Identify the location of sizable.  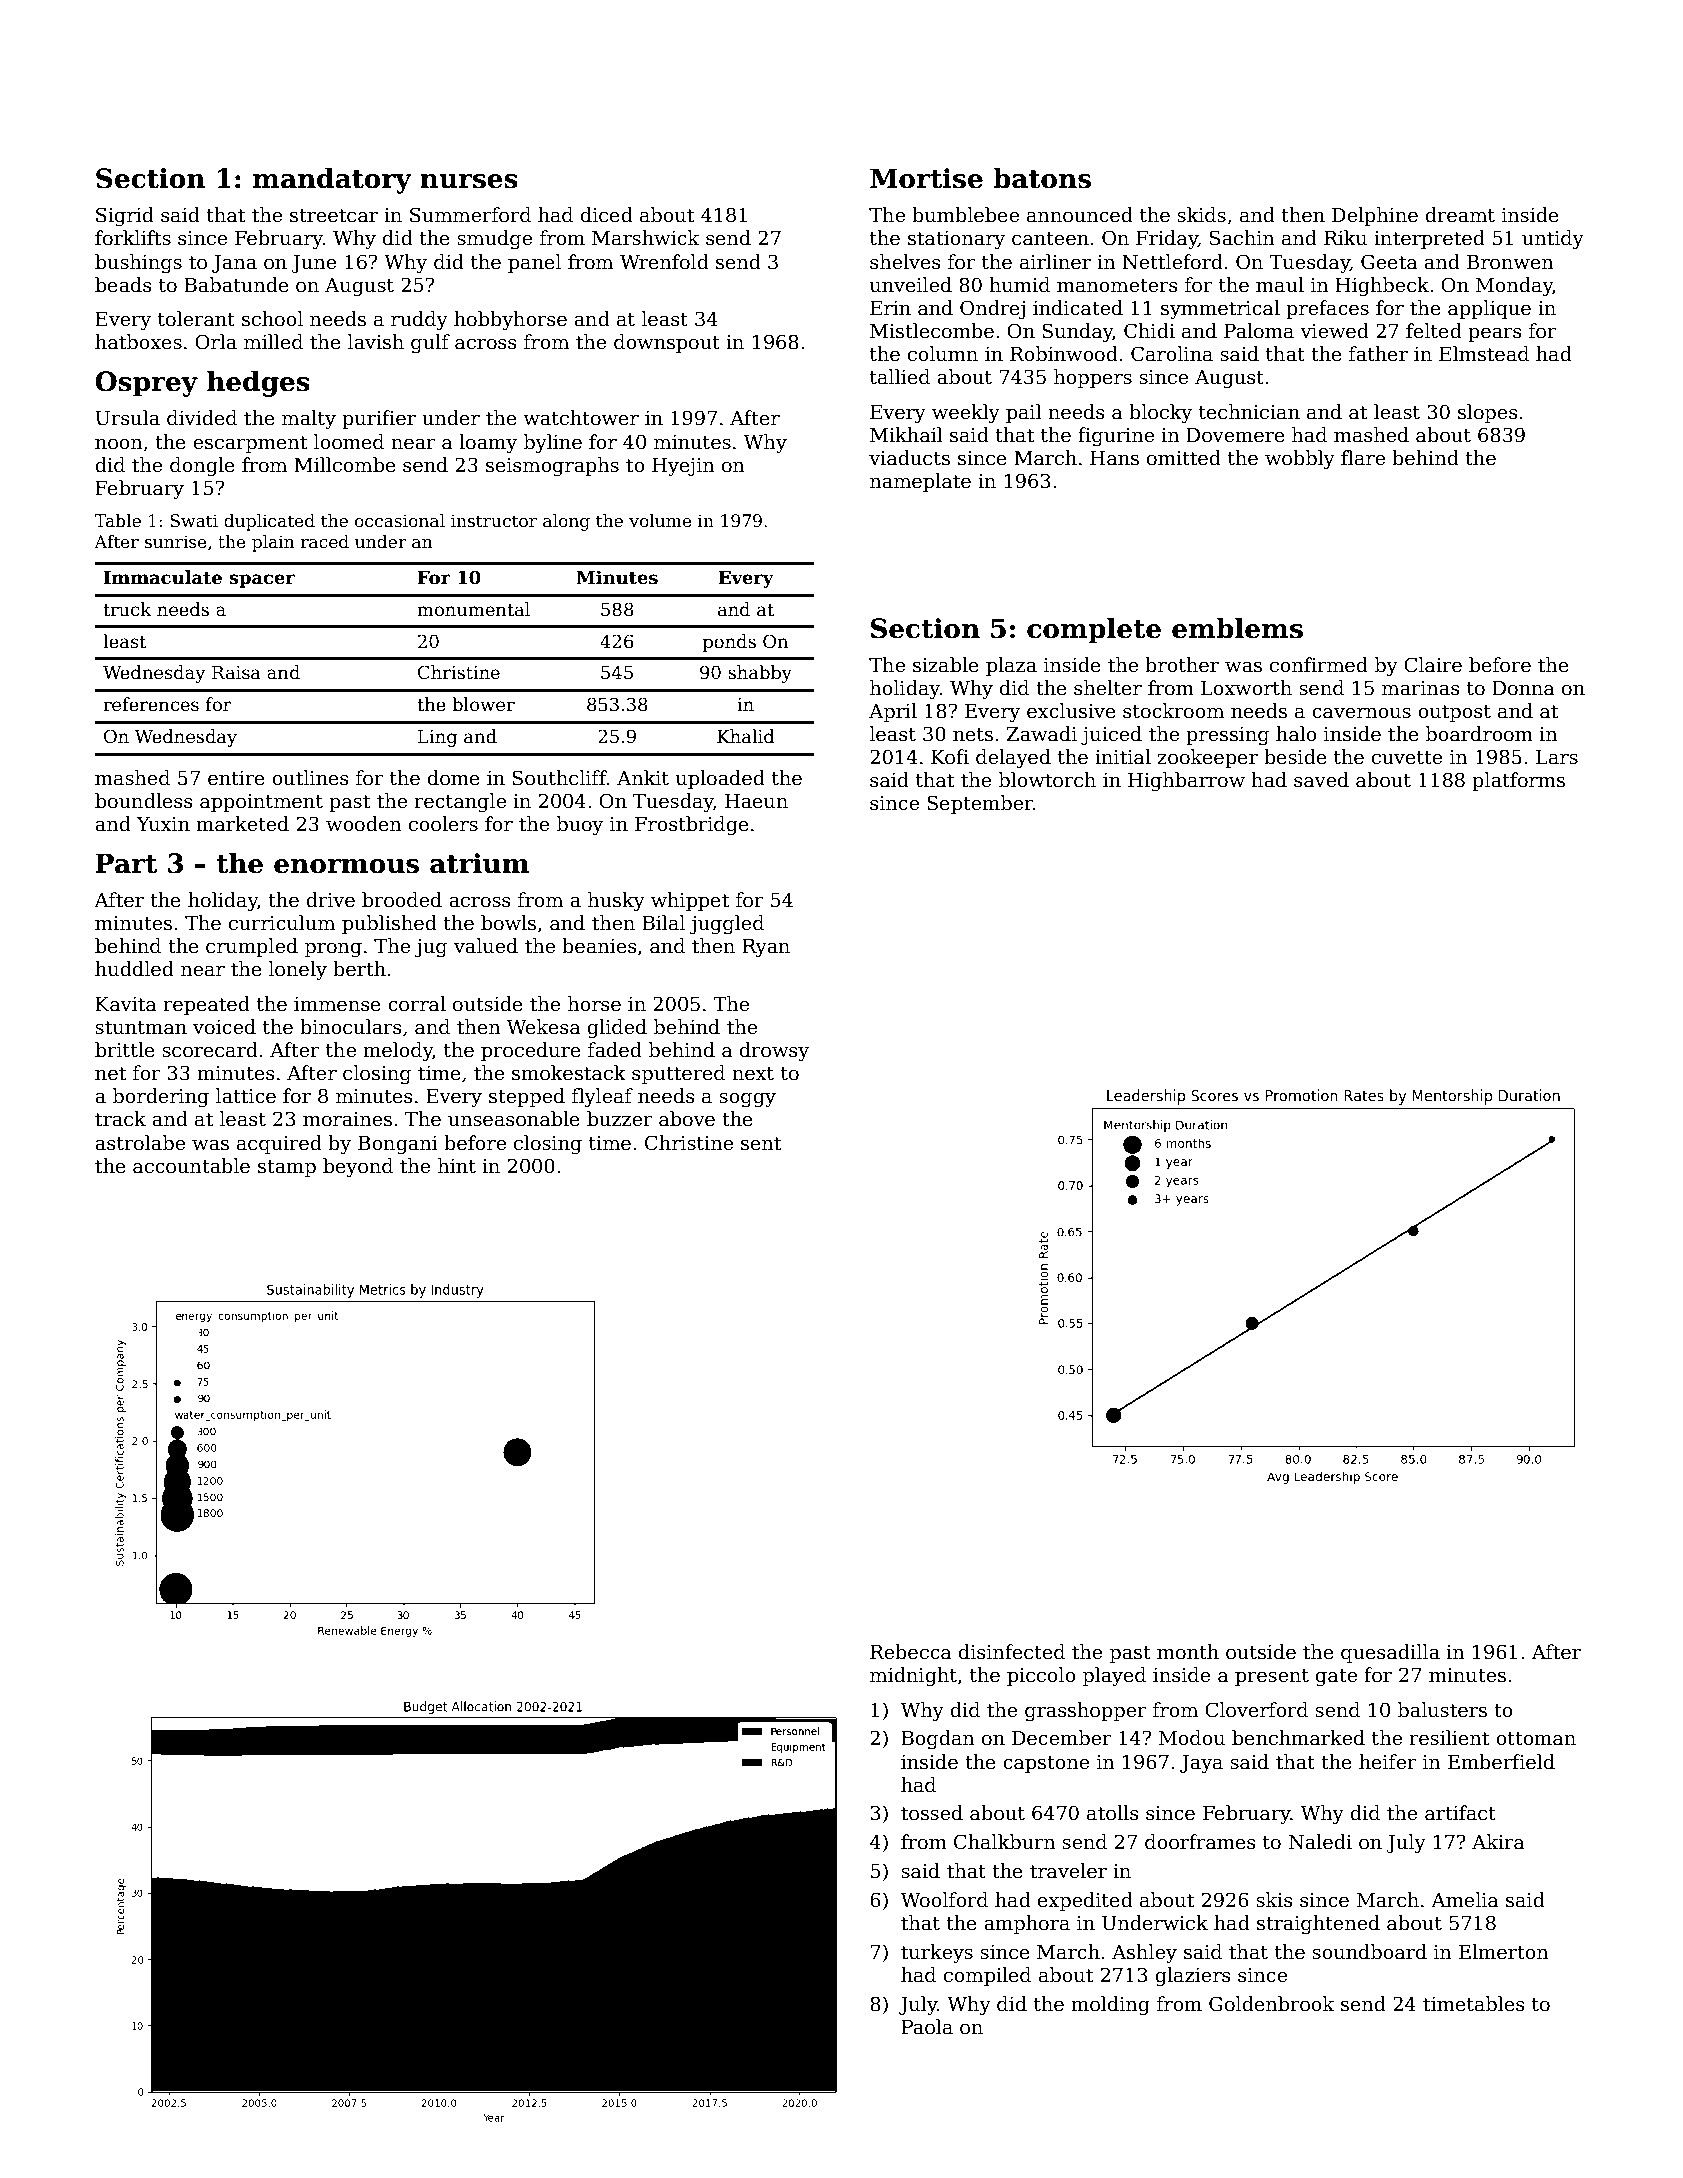
(946, 665).
